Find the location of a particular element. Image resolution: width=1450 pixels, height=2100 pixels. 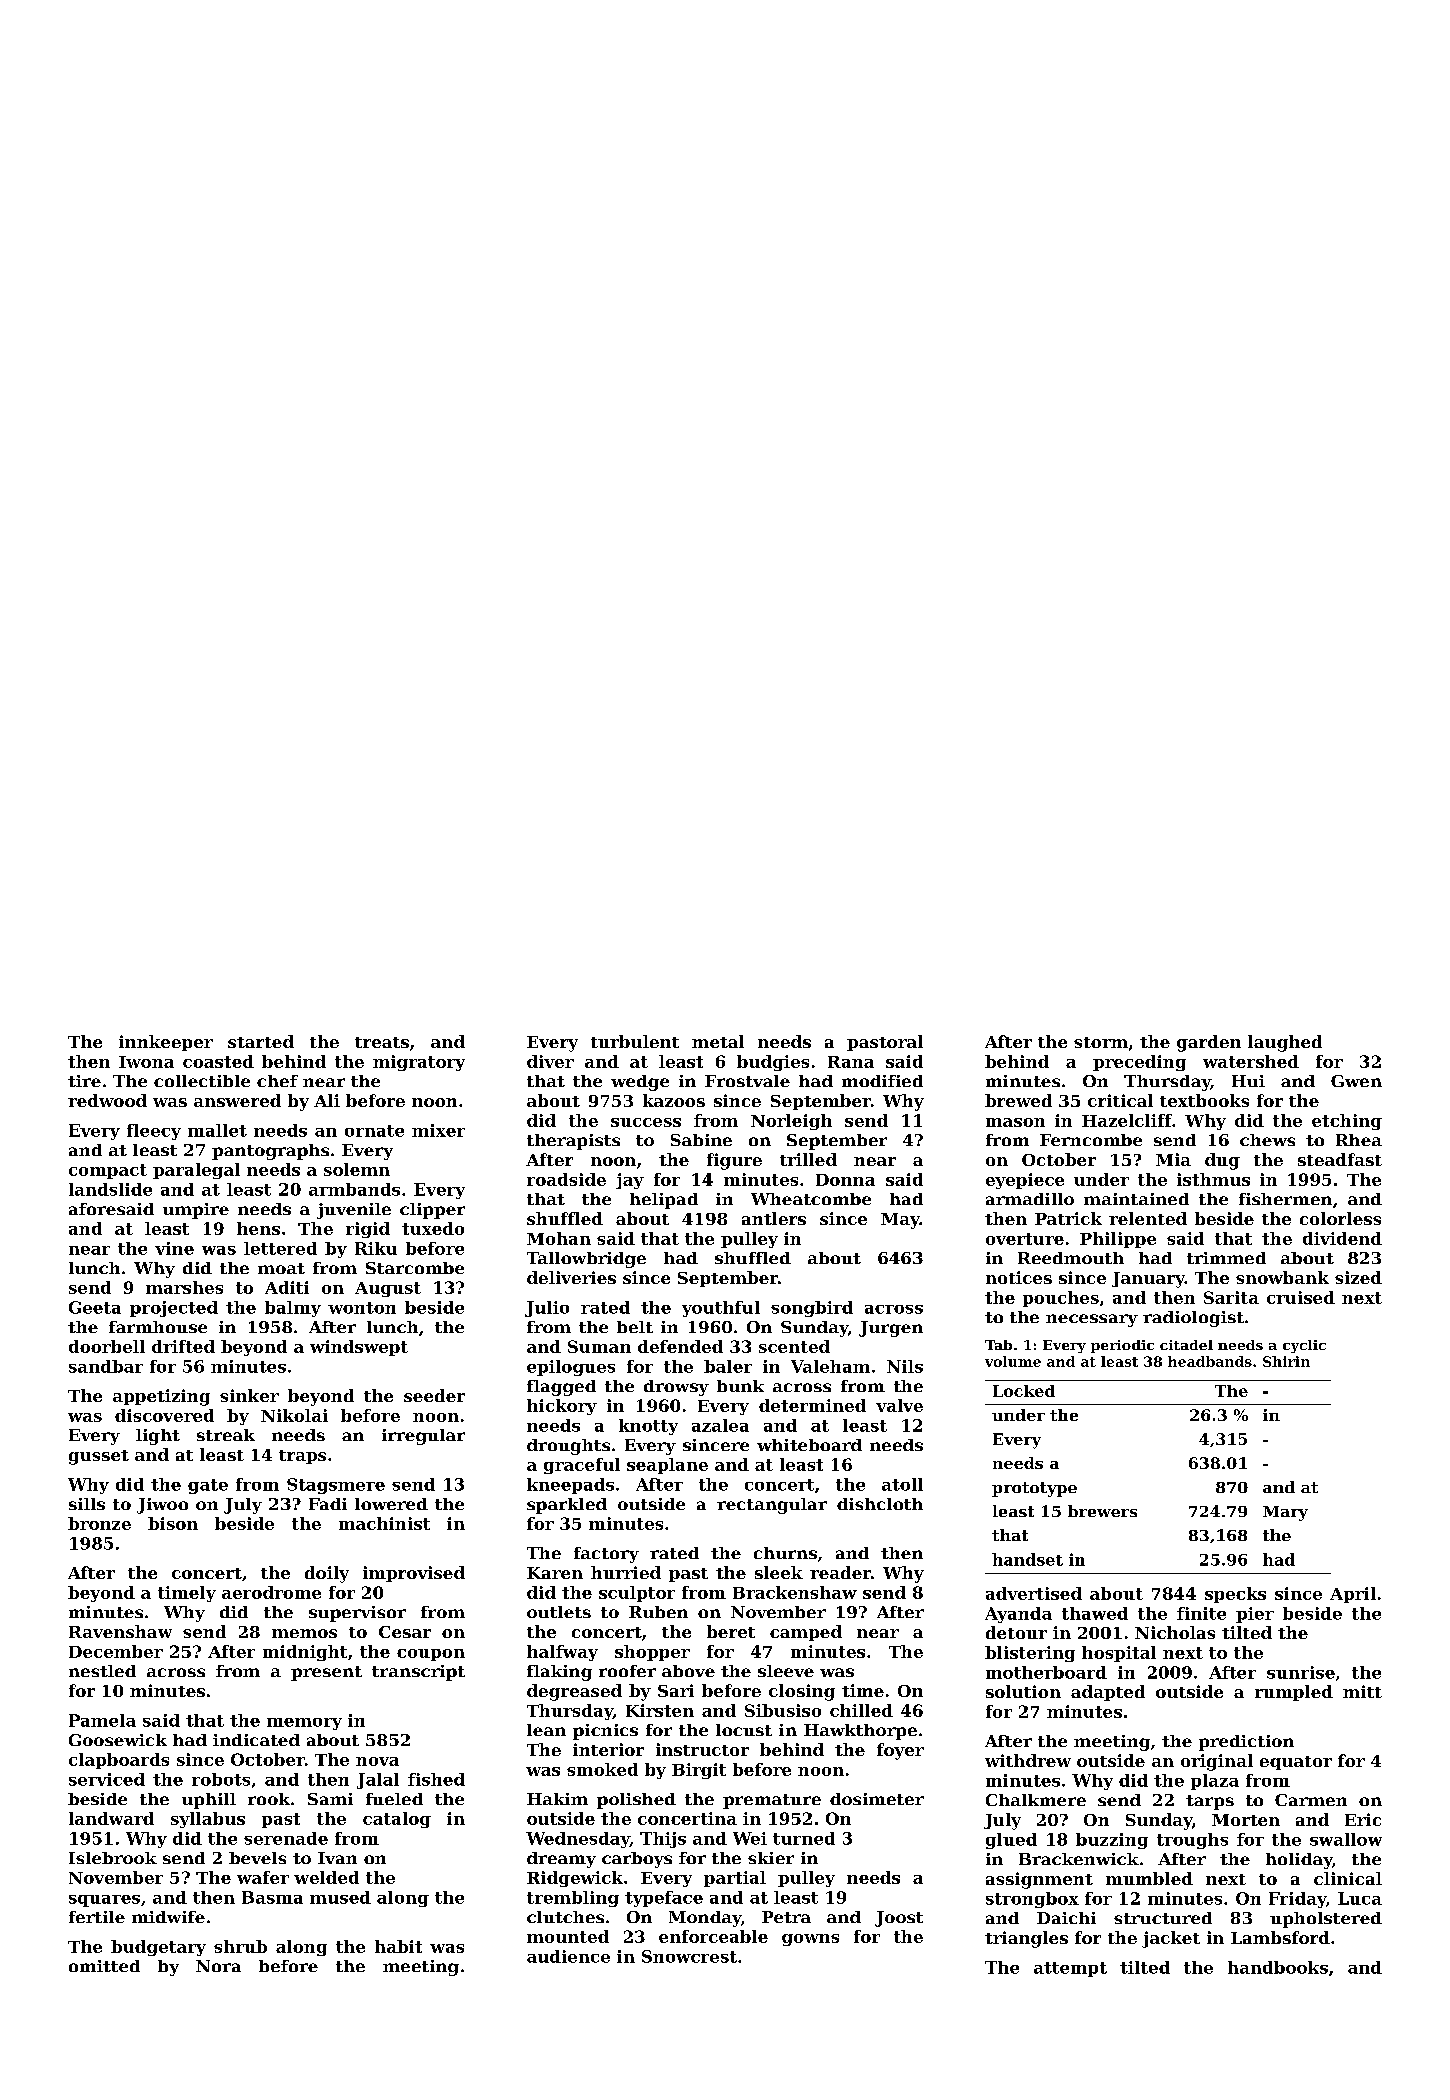

antlers is located at coordinates (774, 1218).
